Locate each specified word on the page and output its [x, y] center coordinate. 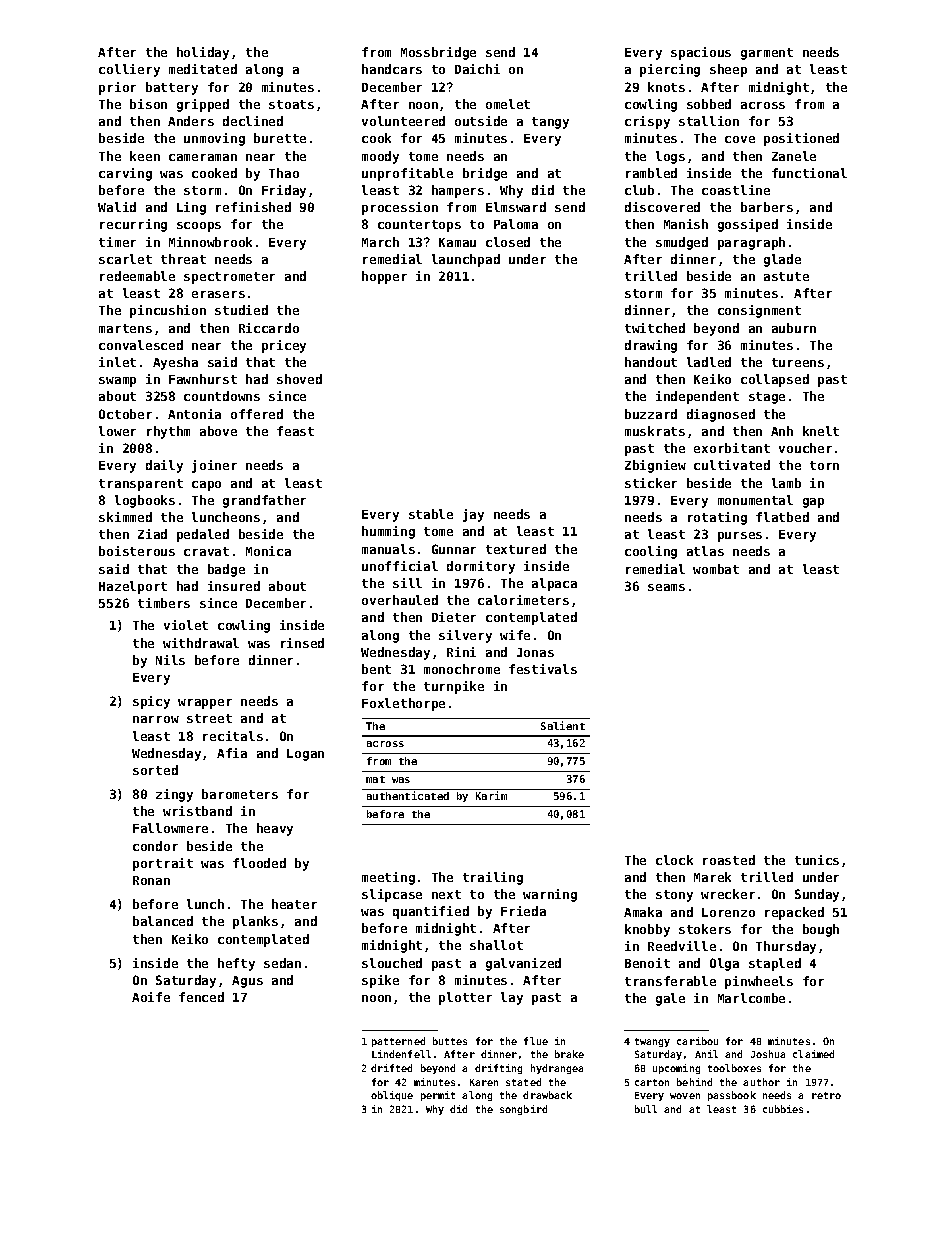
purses [740, 537]
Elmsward [516, 207]
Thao [284, 173]
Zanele [794, 156]
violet [186, 625]
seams [666, 587]
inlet [117, 362]
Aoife [151, 997]
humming [388, 532]
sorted [155, 770]
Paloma [516, 224]
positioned [801, 139]
